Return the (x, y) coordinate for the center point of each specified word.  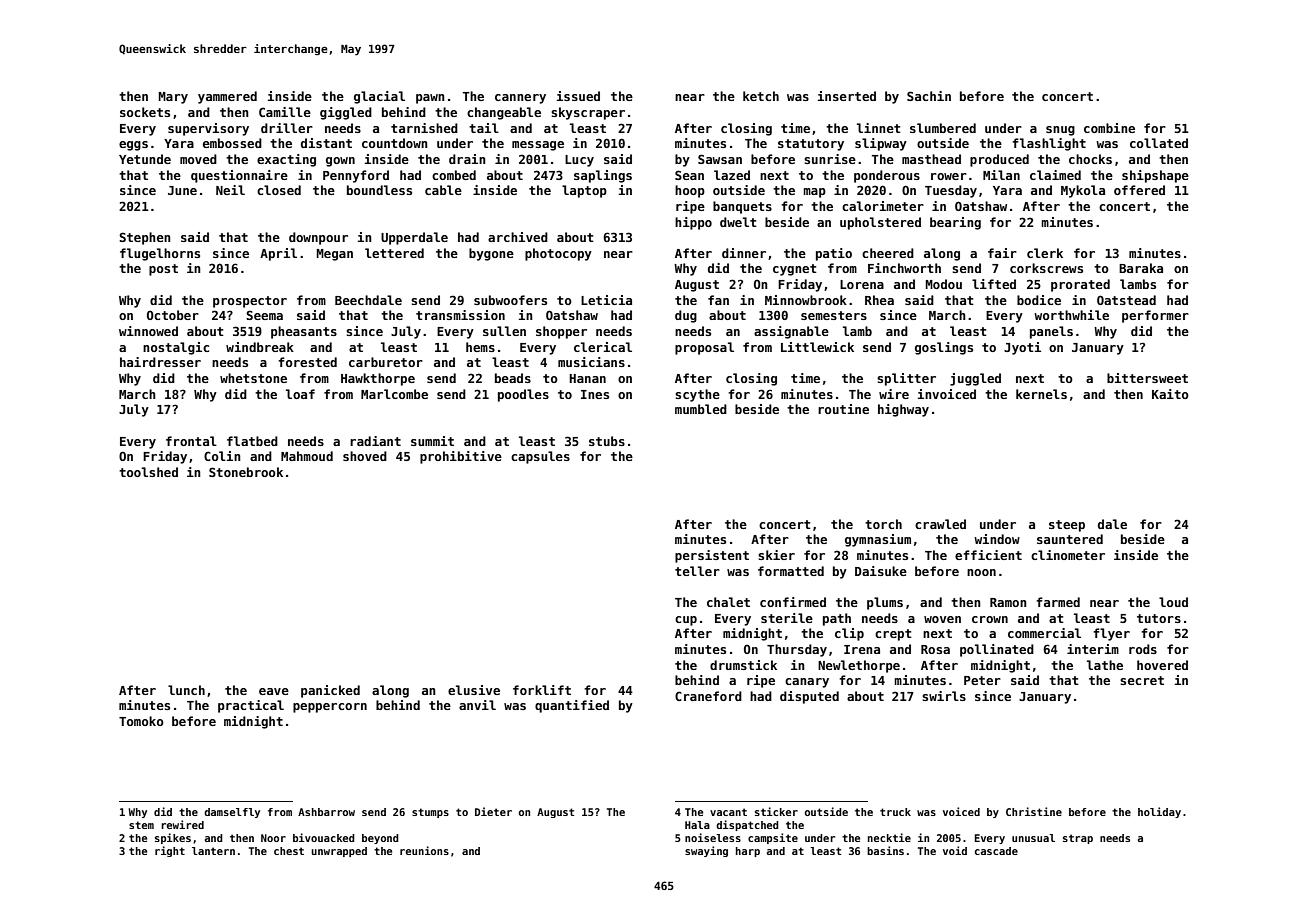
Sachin (929, 96)
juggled (975, 379)
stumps (430, 813)
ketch (761, 96)
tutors (1159, 618)
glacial (379, 97)
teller (697, 571)
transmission (460, 315)
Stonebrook (246, 472)
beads (513, 378)
